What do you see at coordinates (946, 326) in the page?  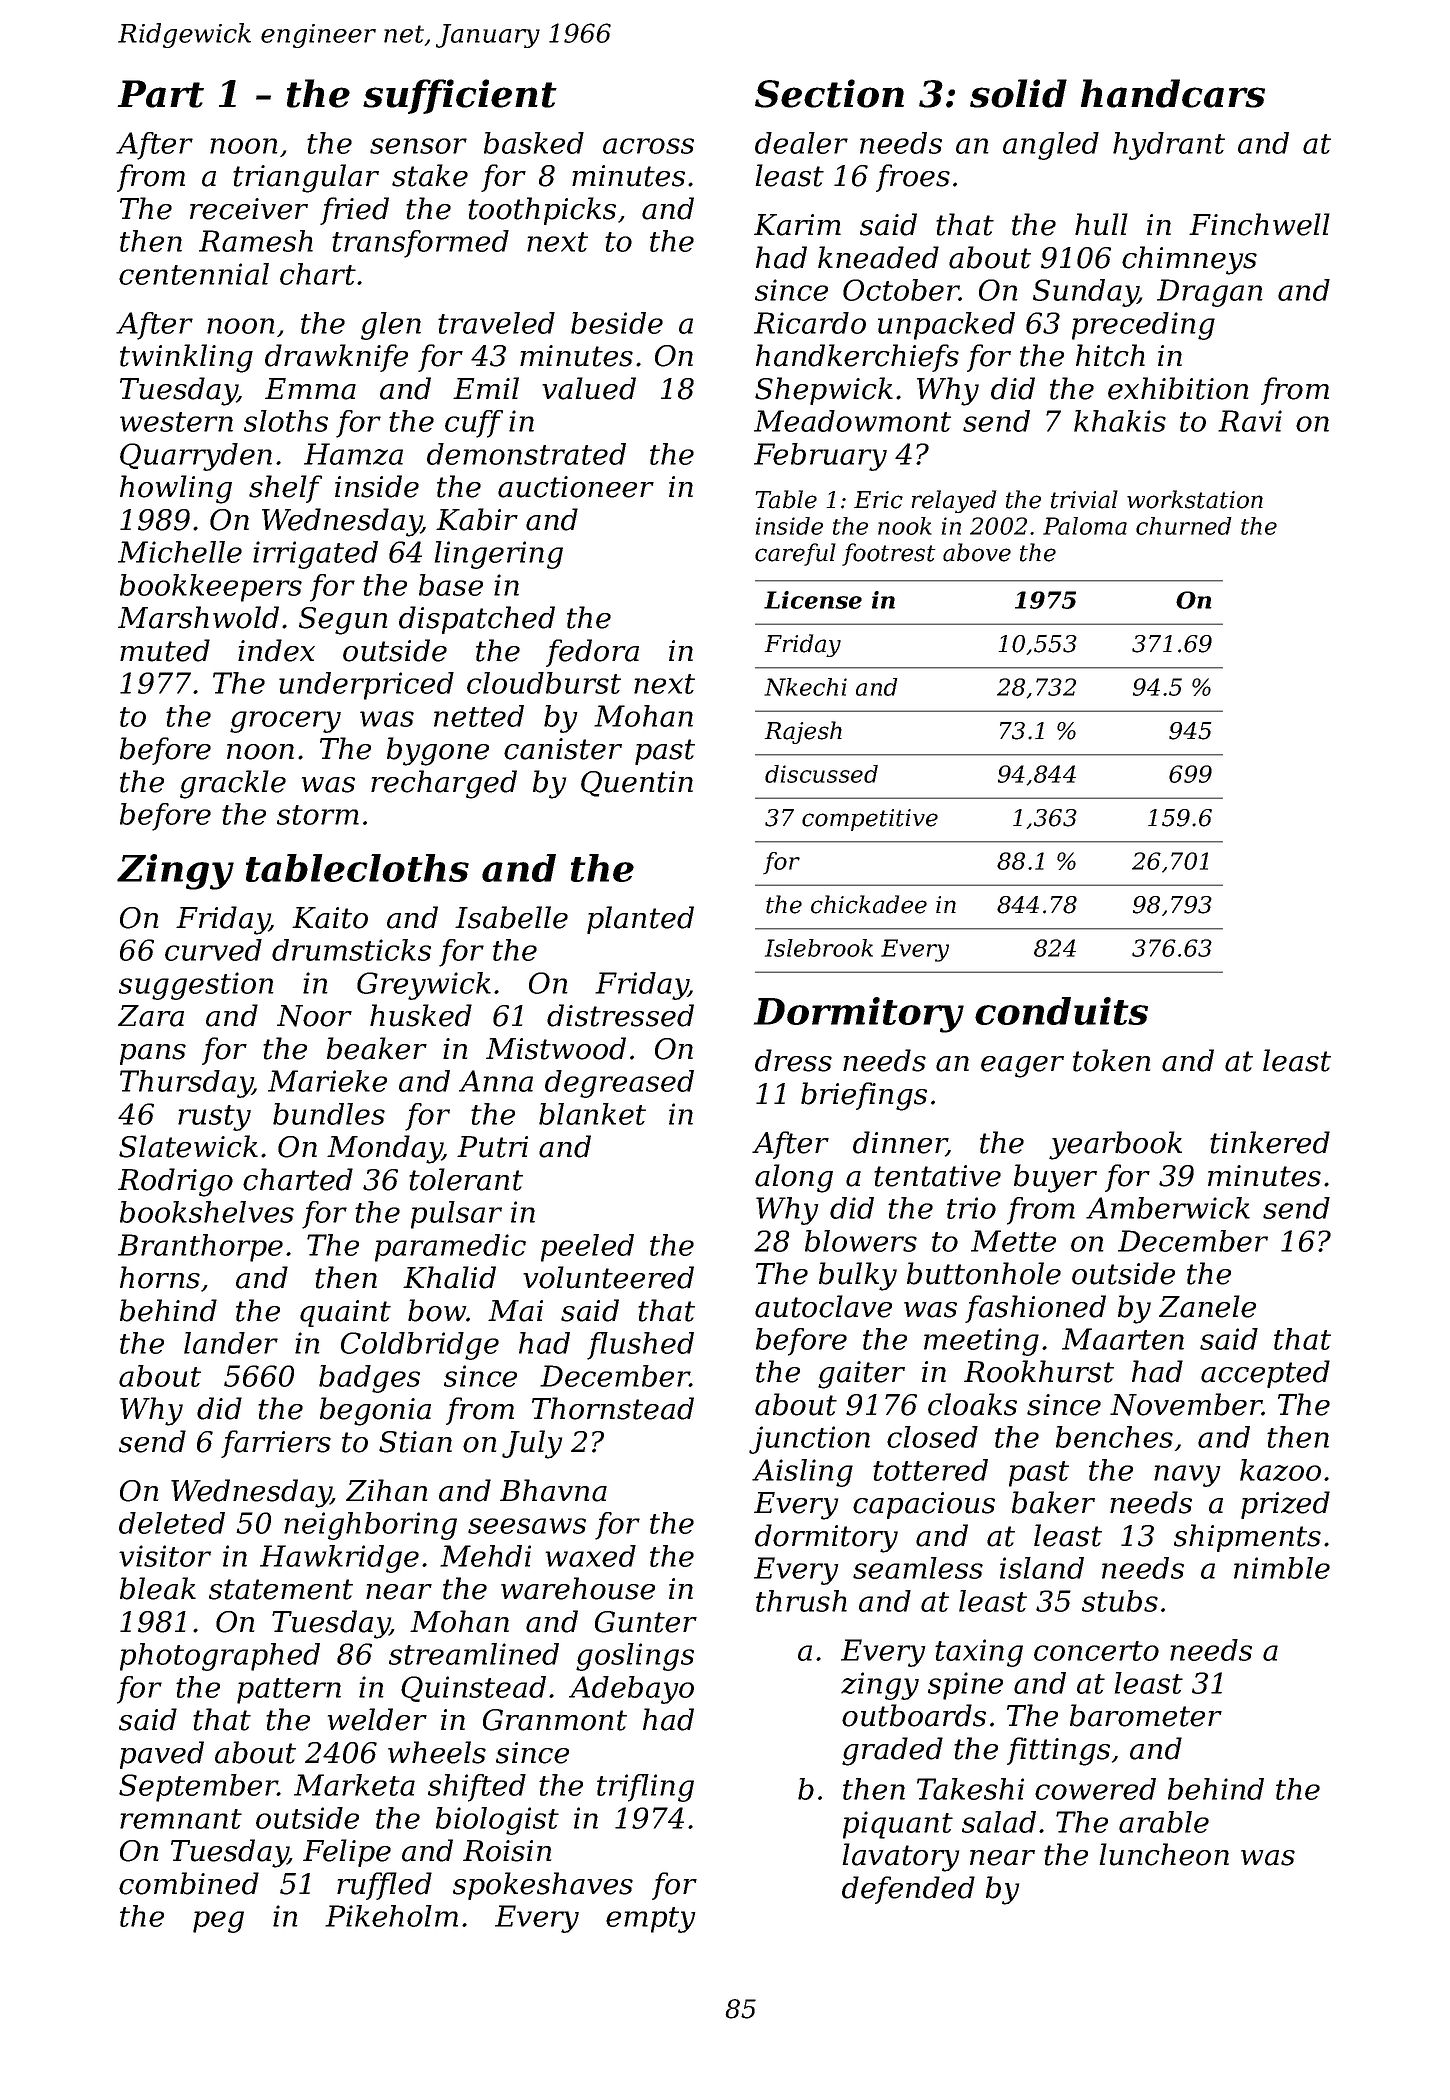 I see `unpacked` at bounding box center [946, 326].
